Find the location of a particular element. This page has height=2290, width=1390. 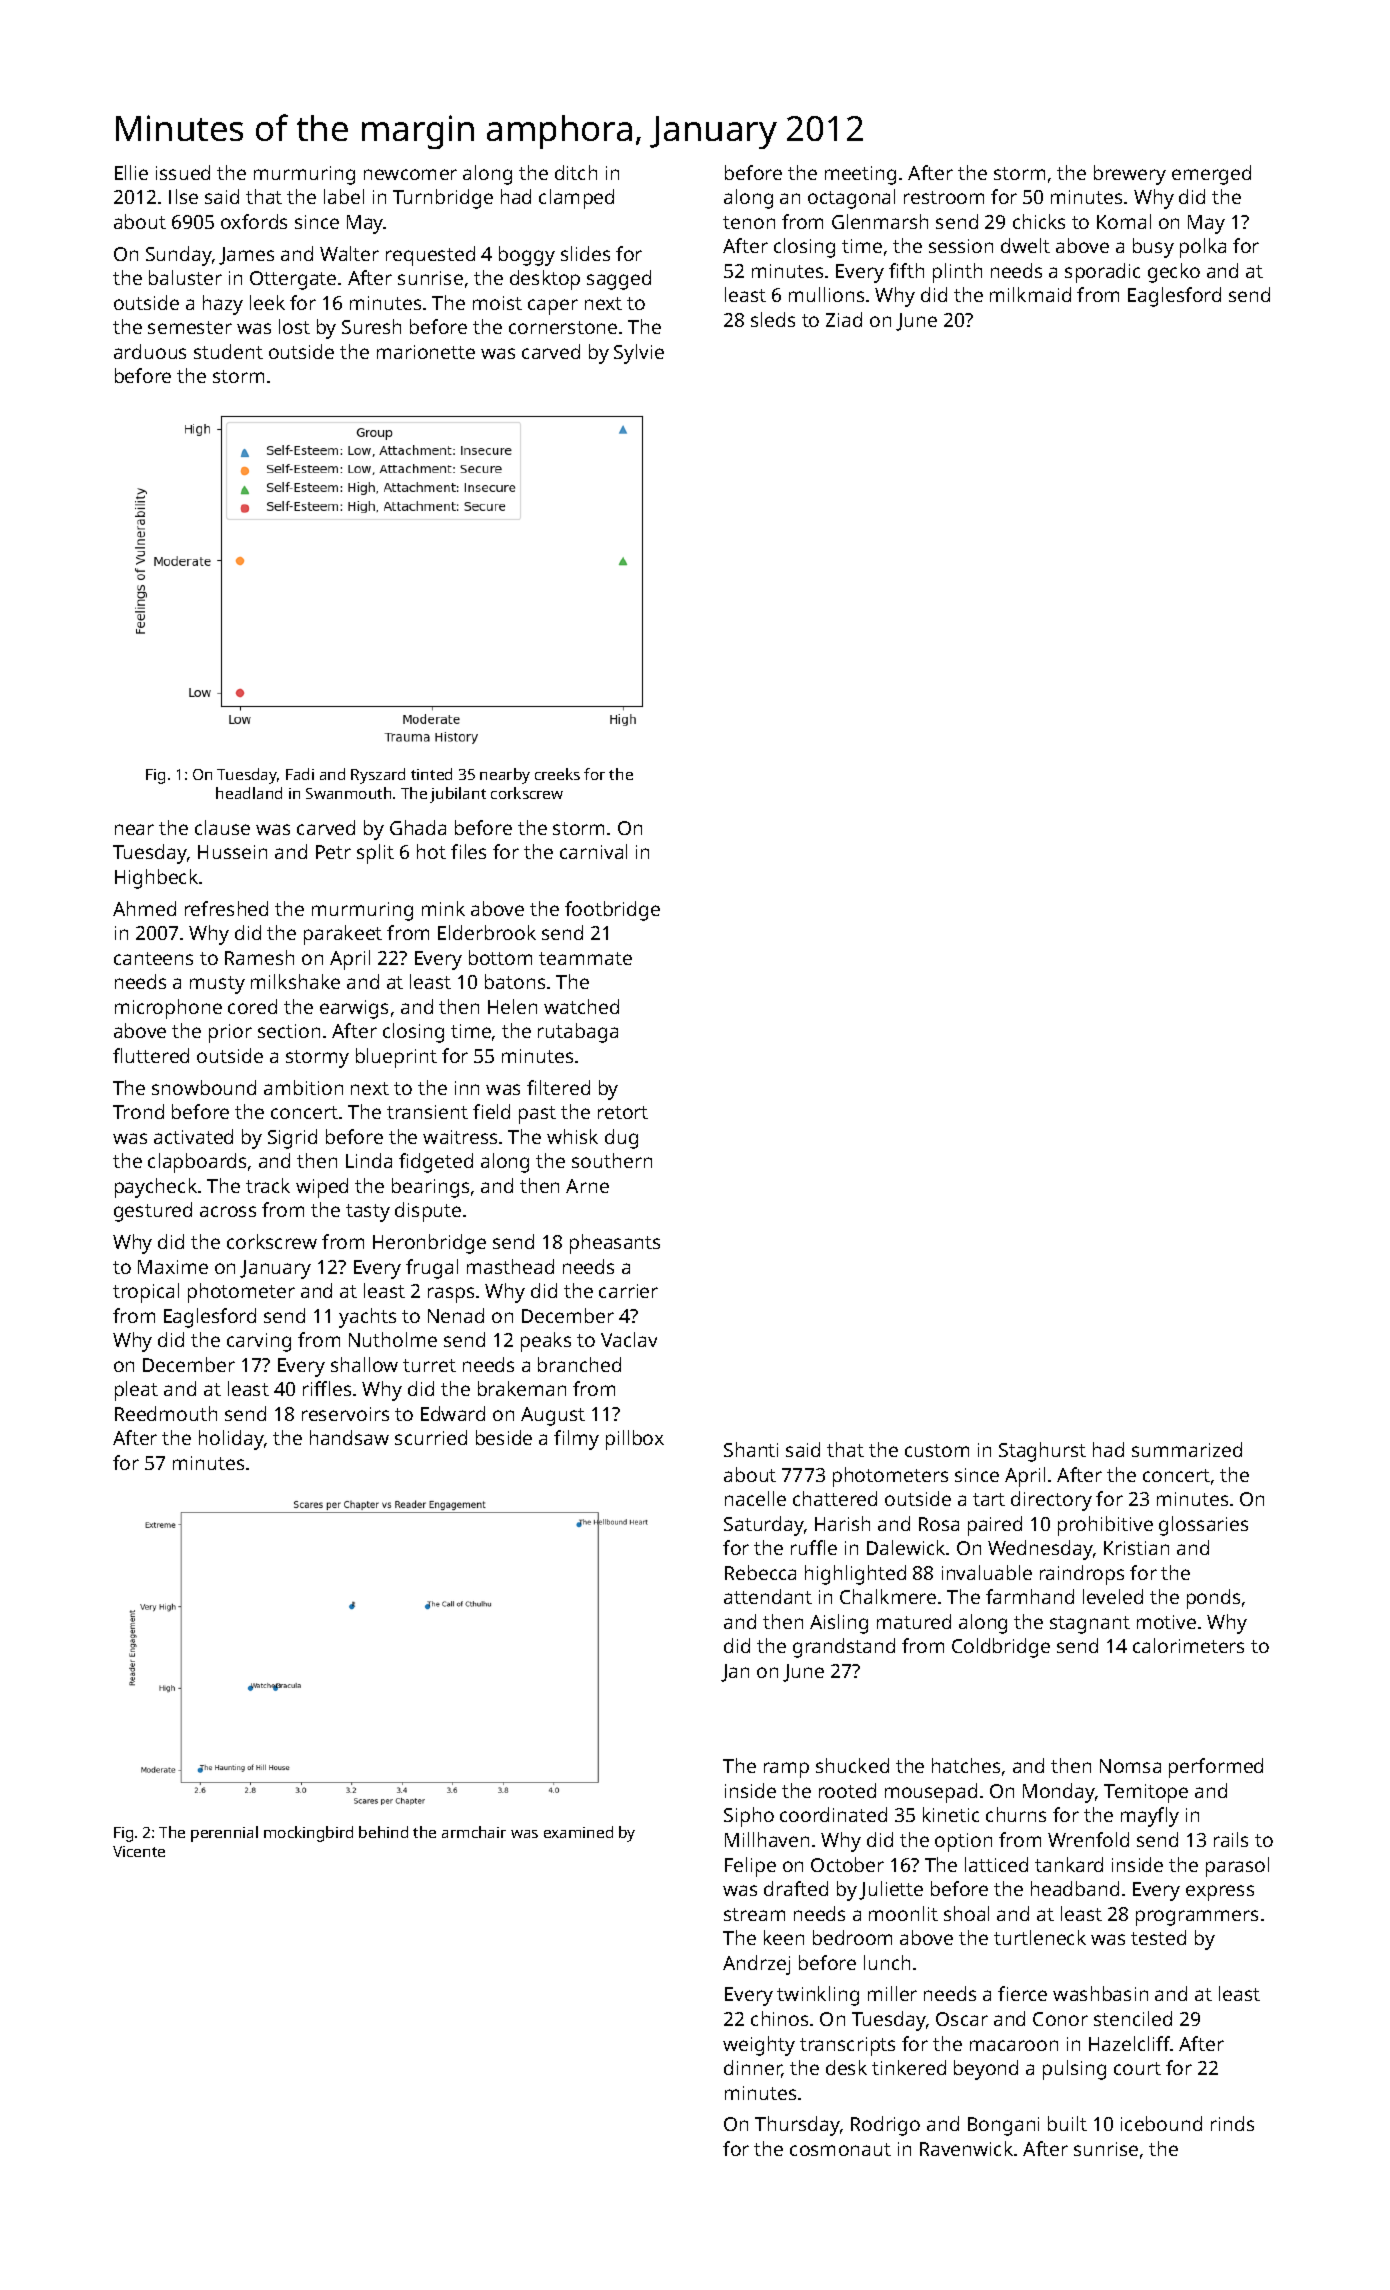

dinner is located at coordinates (753, 2069).
